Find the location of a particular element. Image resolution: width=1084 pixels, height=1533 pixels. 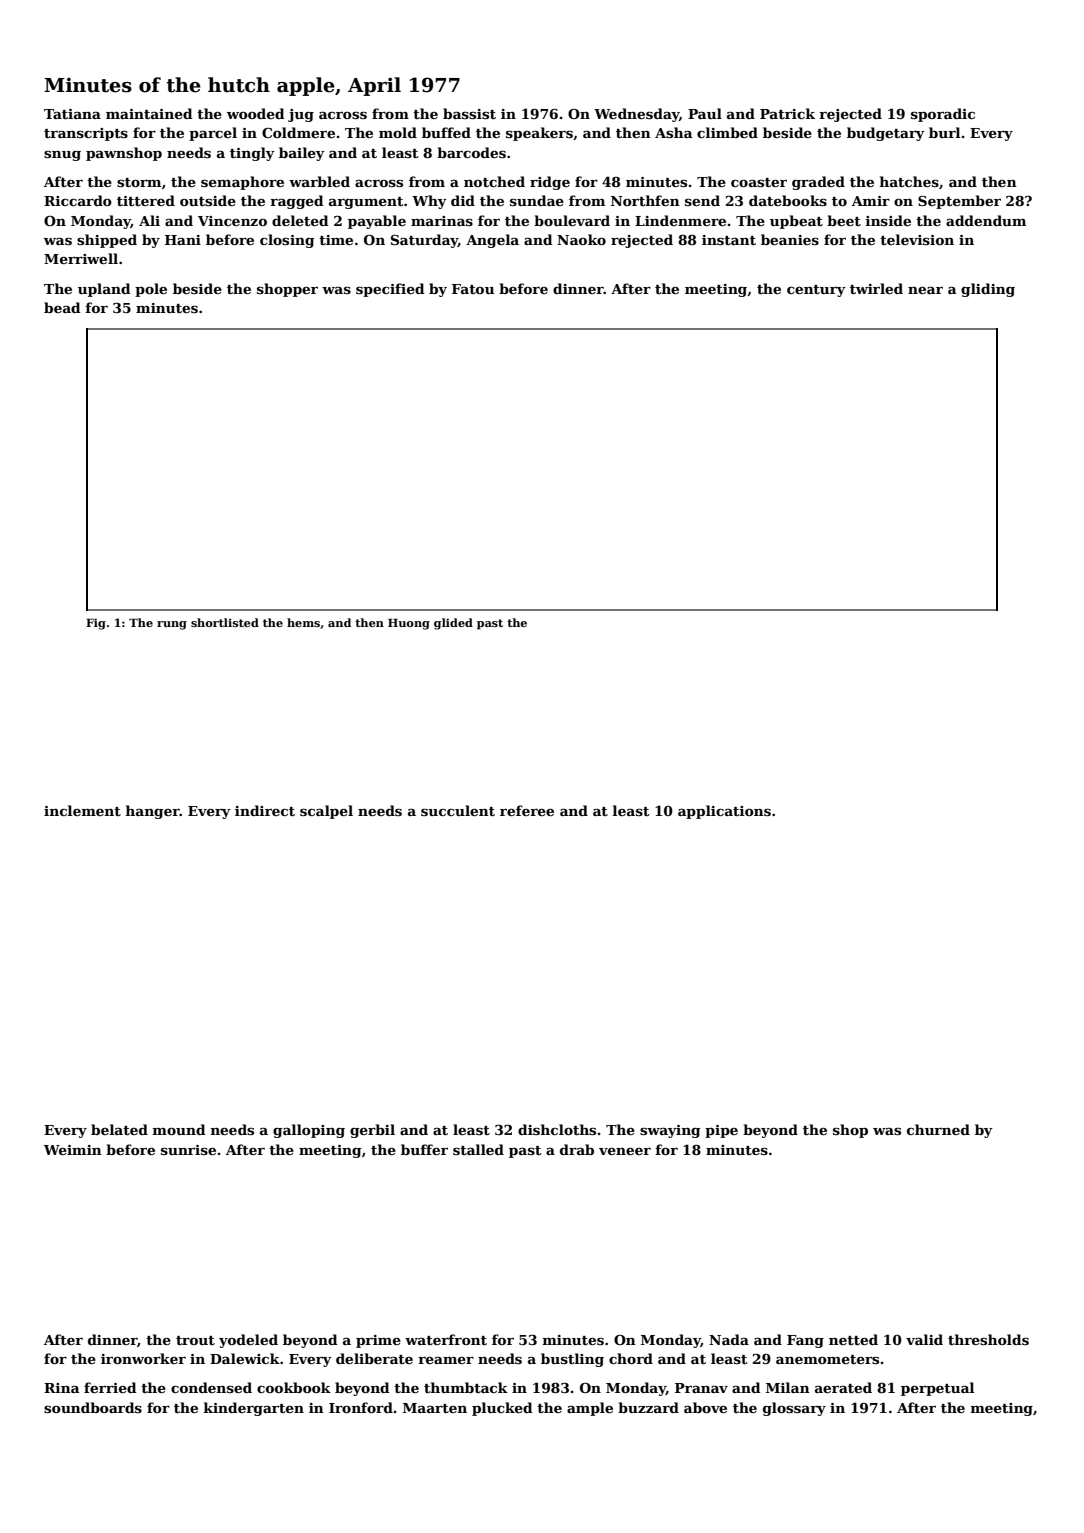

applications is located at coordinates (724, 812).
